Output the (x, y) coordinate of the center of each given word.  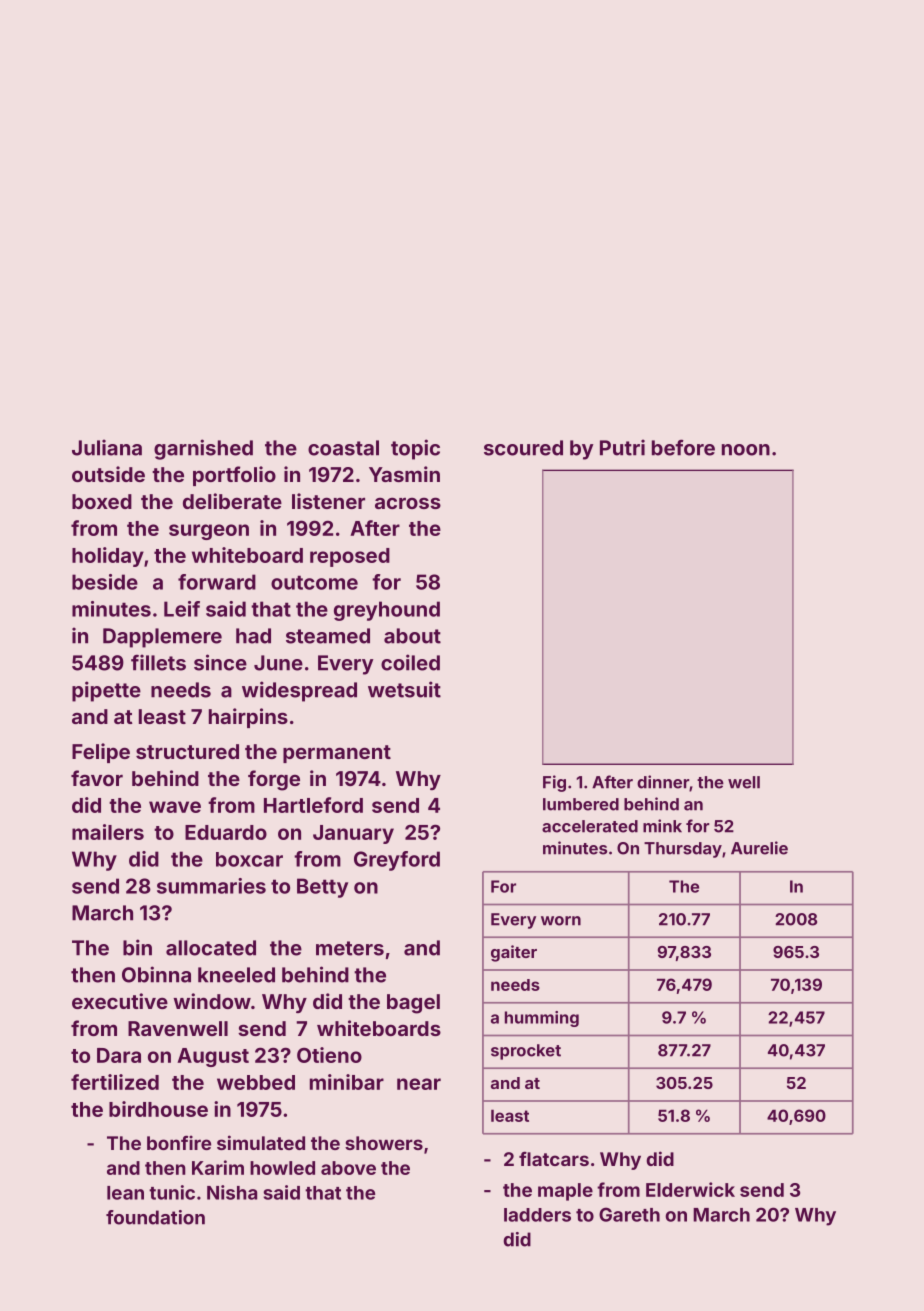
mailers (108, 832)
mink (662, 826)
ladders (537, 1215)
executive (120, 1001)
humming (542, 1019)
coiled (410, 662)
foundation (155, 1217)
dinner (663, 782)
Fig (554, 783)
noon (746, 450)
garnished (203, 449)
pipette (106, 691)
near (419, 1084)
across (408, 503)
